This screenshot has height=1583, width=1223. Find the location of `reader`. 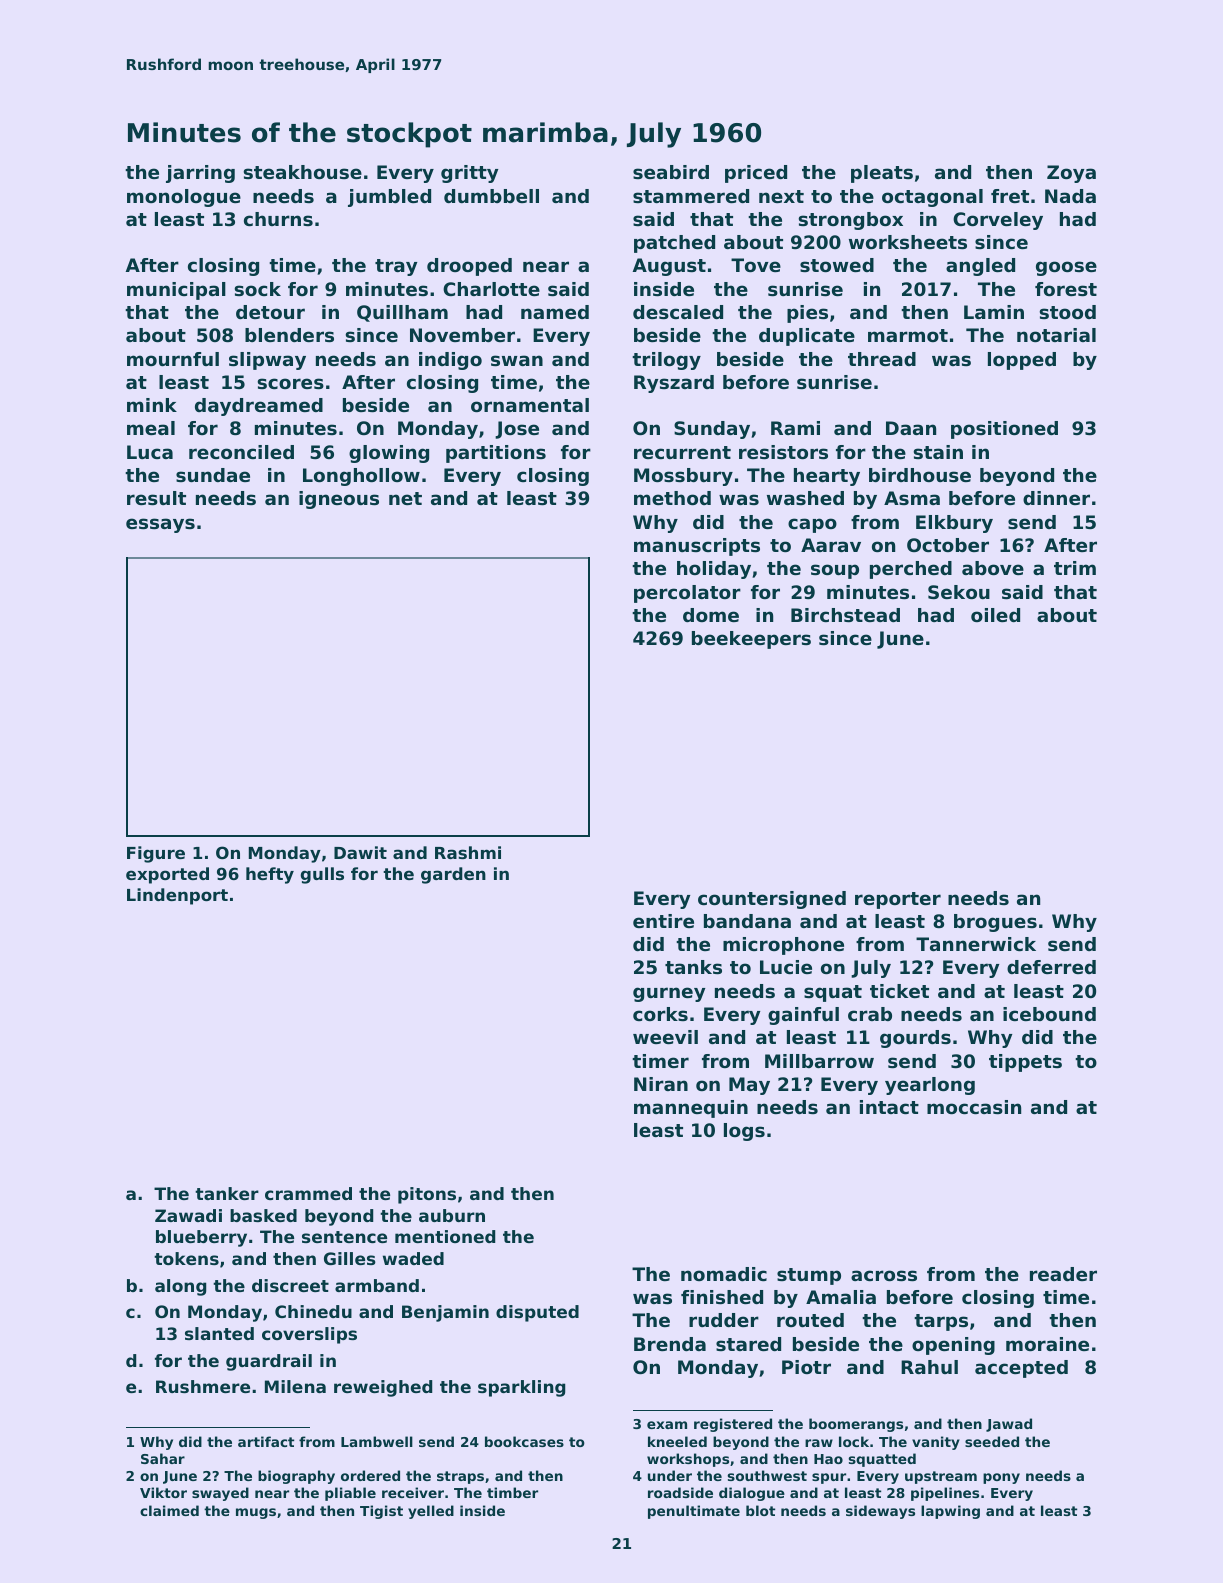

reader is located at coordinates (1063, 1274).
